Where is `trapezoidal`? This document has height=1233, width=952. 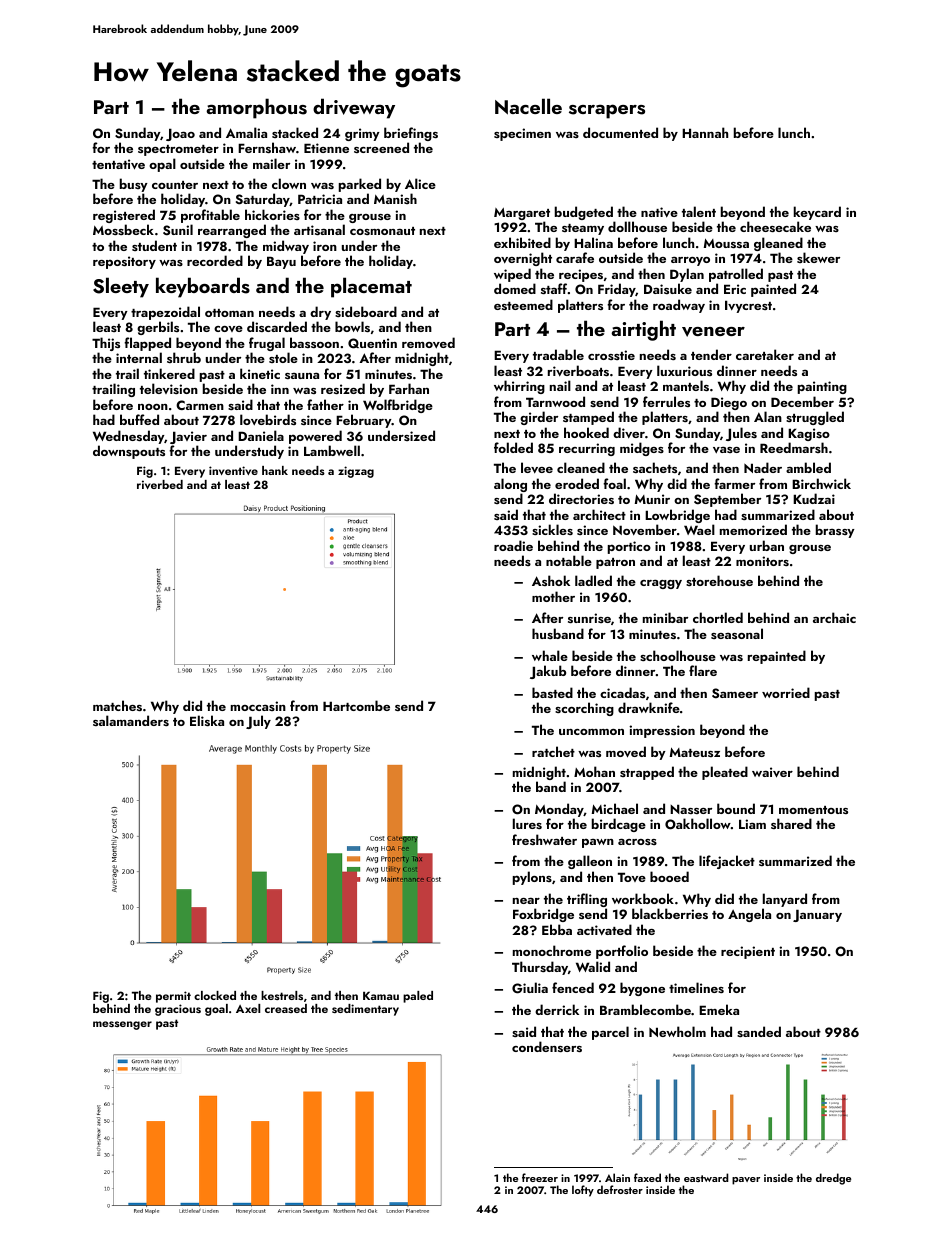
trapezoidal is located at coordinates (165, 313).
